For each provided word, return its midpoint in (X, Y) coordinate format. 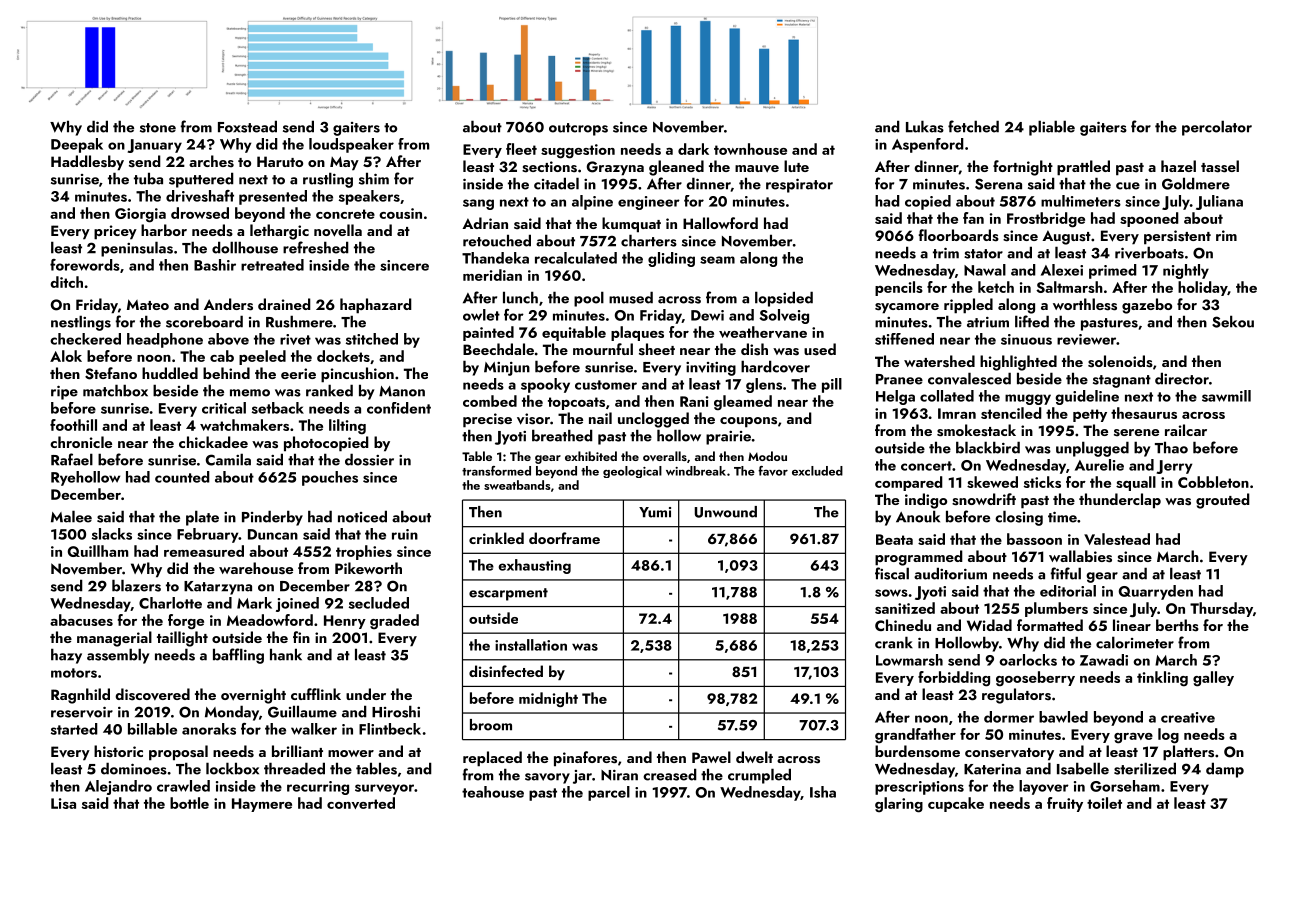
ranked (329, 390)
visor (533, 419)
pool (589, 299)
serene (1136, 433)
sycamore (907, 308)
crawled (183, 786)
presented (273, 197)
